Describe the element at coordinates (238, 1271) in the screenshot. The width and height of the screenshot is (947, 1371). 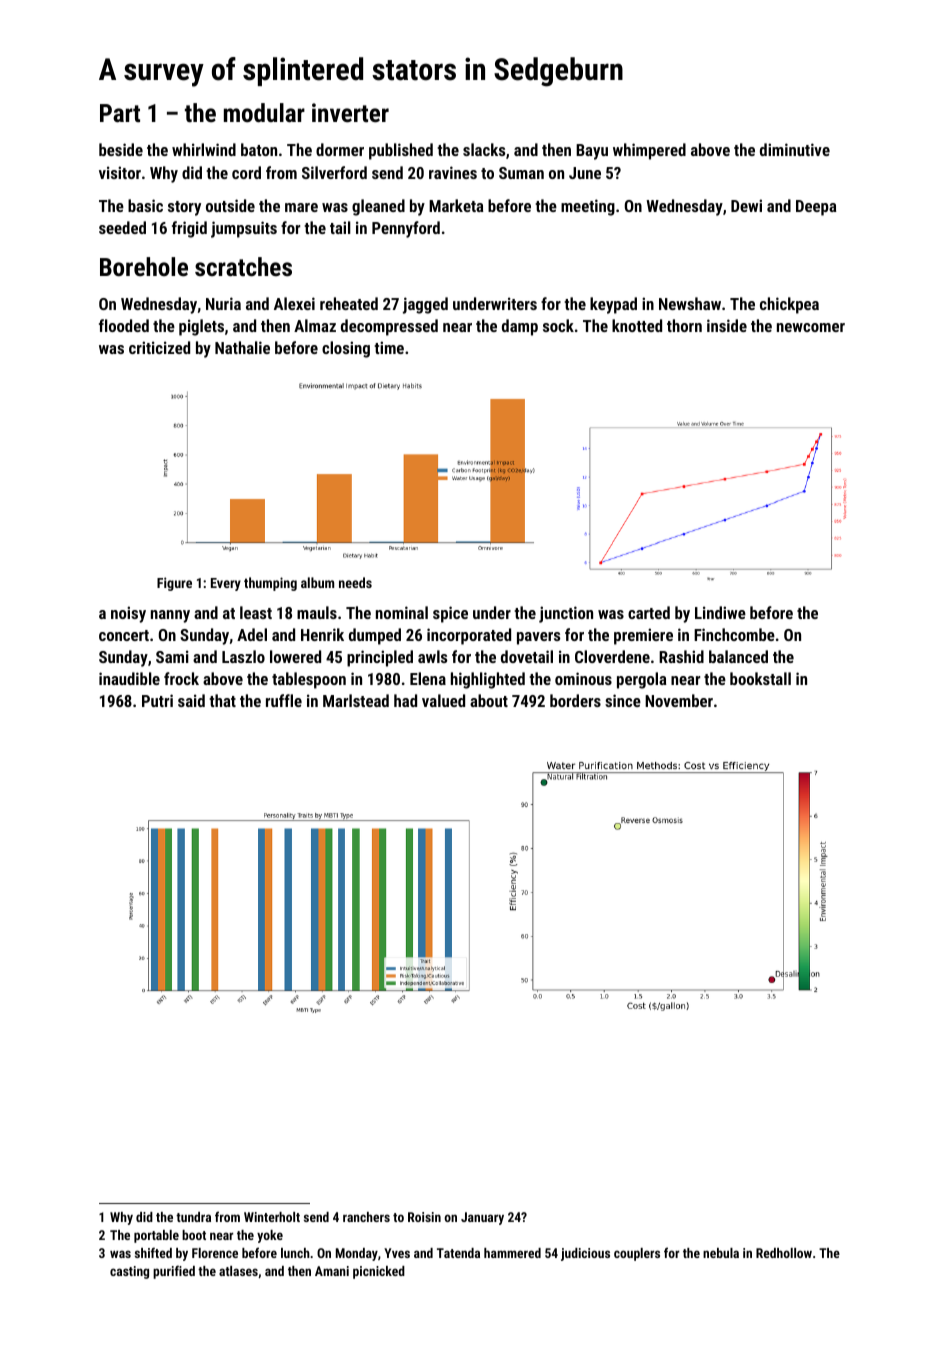
I see `atlases` at that location.
